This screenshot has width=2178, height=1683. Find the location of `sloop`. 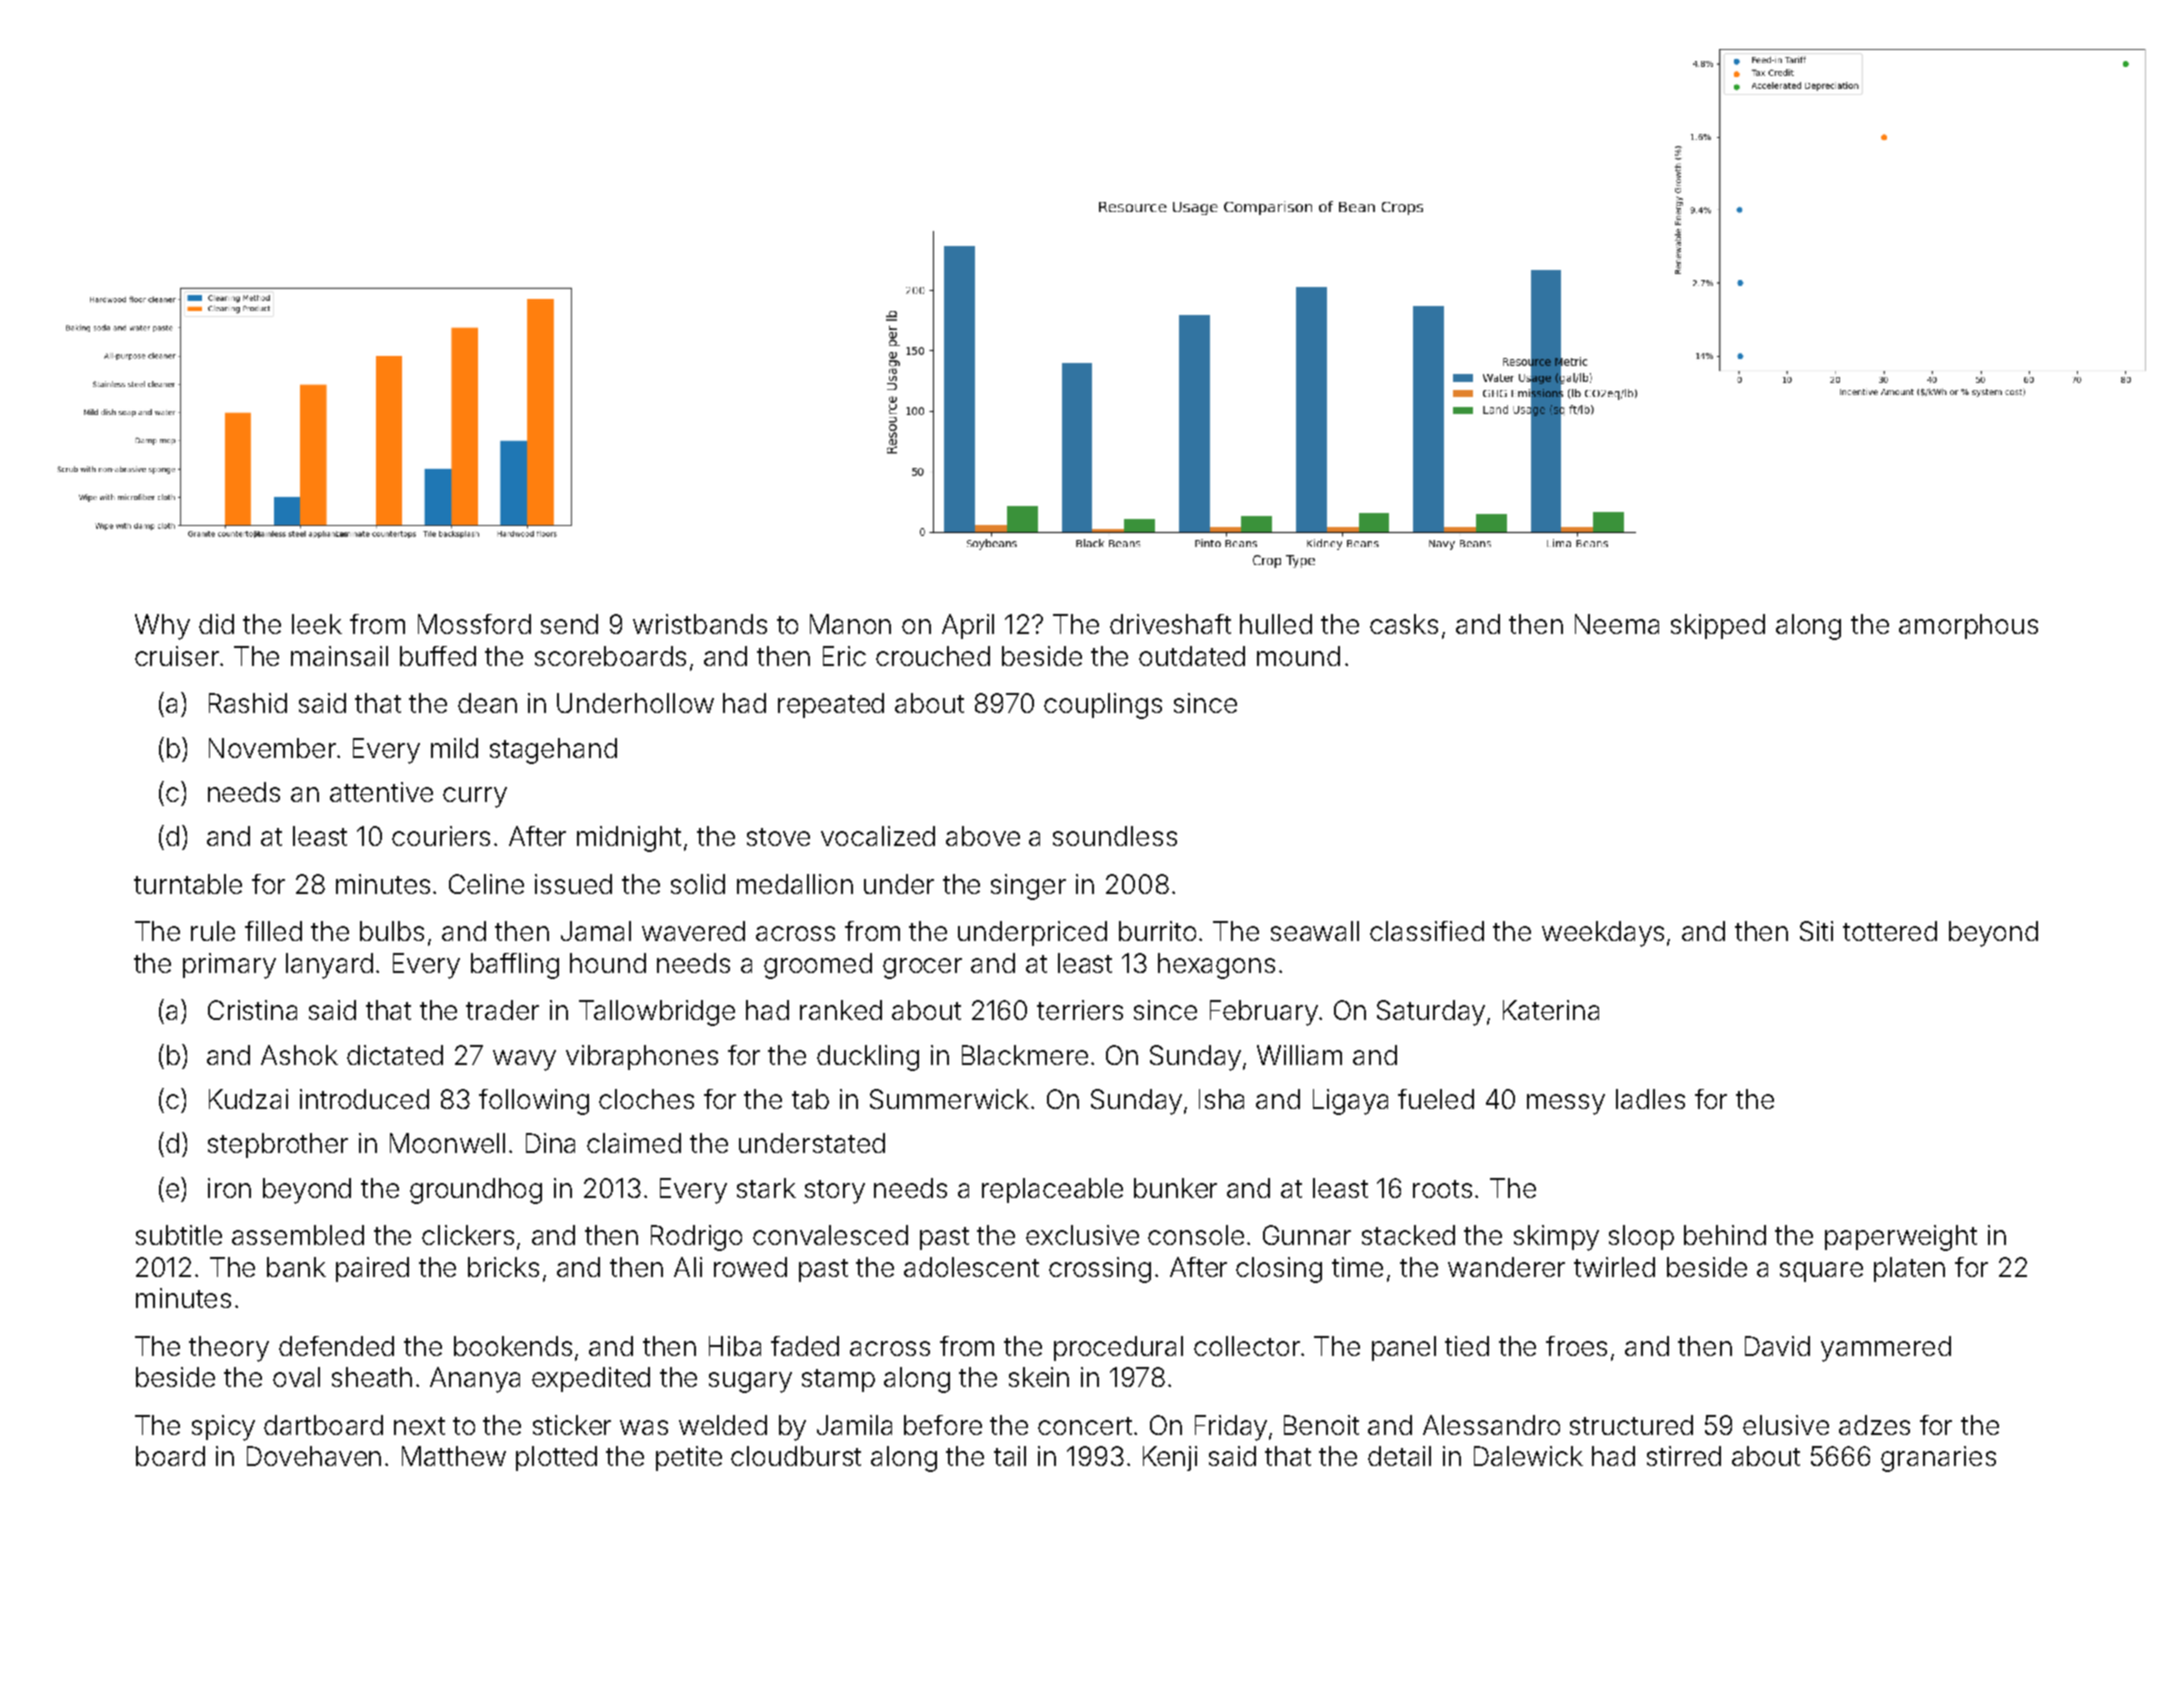

sloop is located at coordinates (1641, 1237).
